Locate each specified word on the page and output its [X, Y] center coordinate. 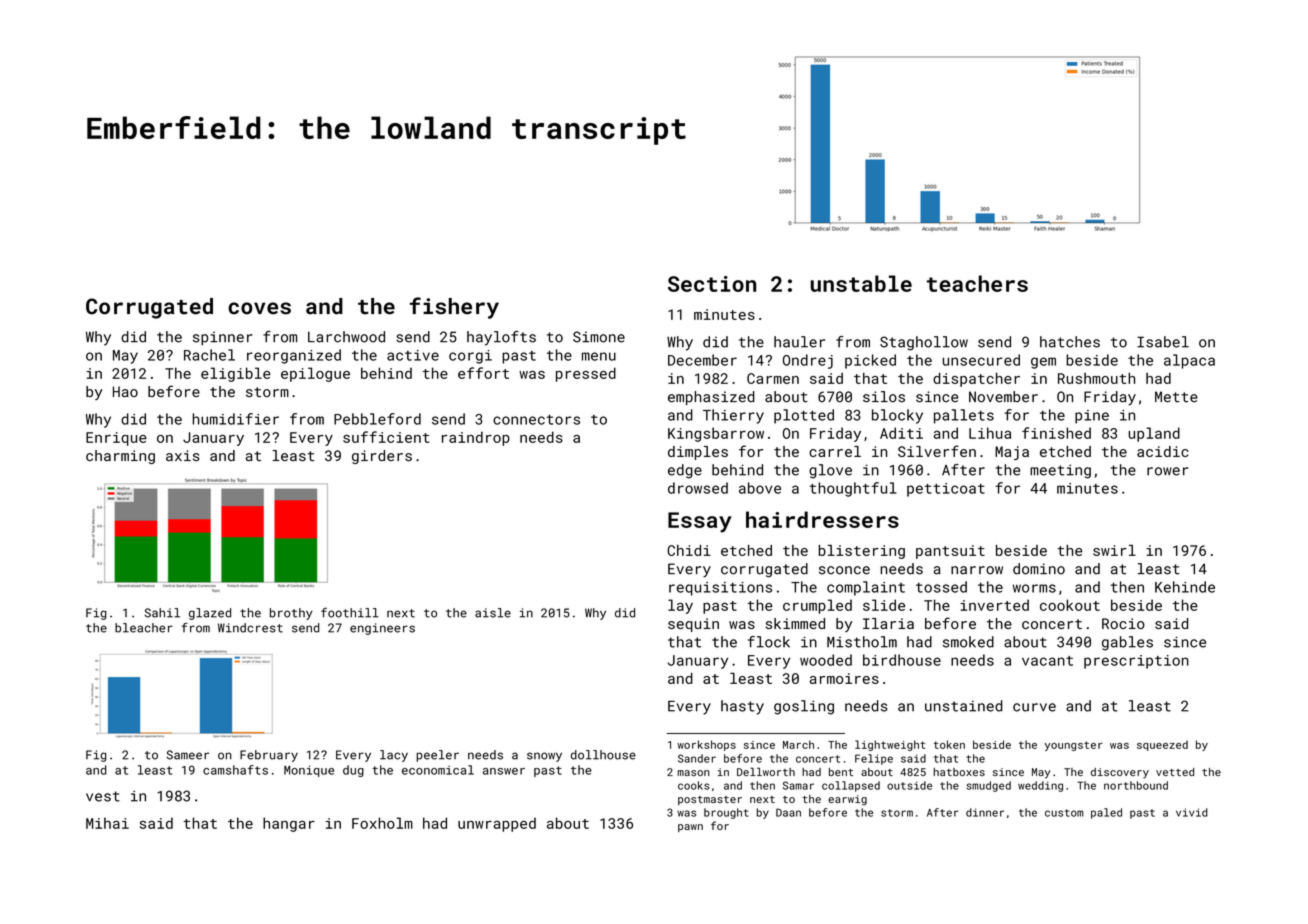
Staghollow [924, 343]
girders [382, 457]
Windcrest [250, 628]
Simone [599, 337]
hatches [1070, 342]
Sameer [188, 755]
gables [1127, 643]
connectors [536, 420]
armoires [844, 678]
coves [259, 308]
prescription [1136, 662]
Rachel [209, 355]
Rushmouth [1096, 378]
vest [103, 796]
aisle [493, 613]
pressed [586, 374]
